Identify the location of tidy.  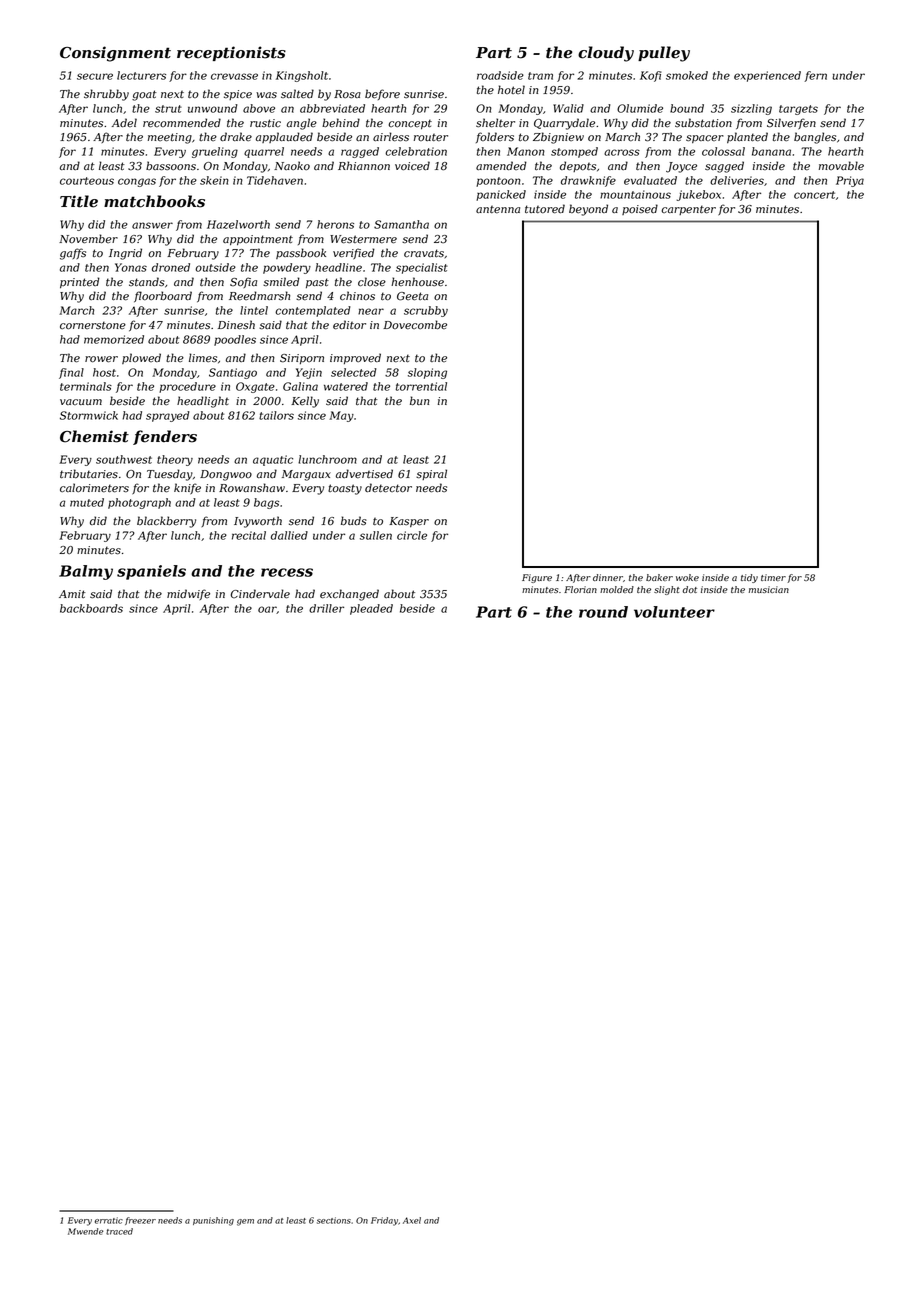
(749, 578).
